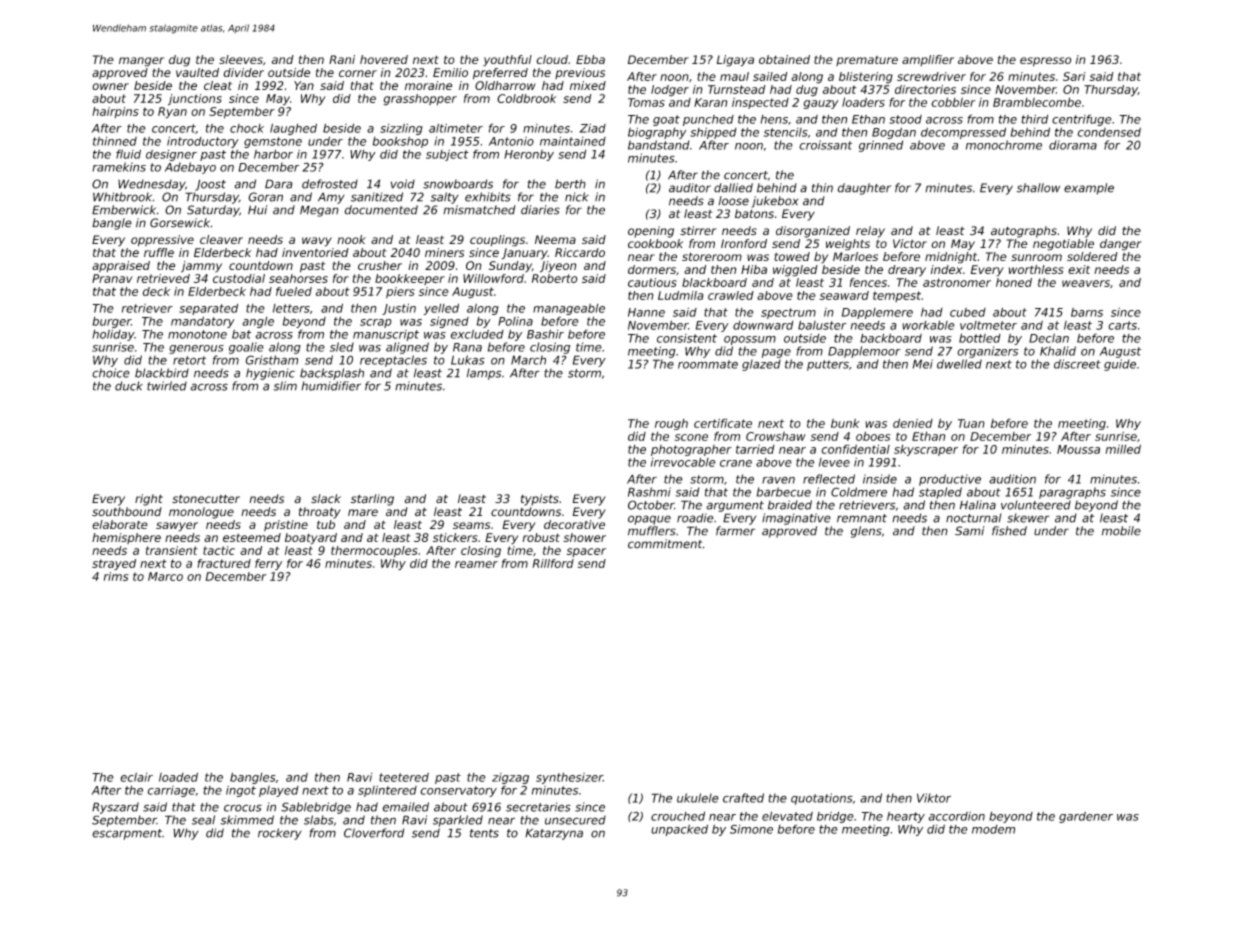 The height and width of the screenshot is (952, 1233). What do you see at coordinates (540, 500) in the screenshot?
I see `typists` at bounding box center [540, 500].
